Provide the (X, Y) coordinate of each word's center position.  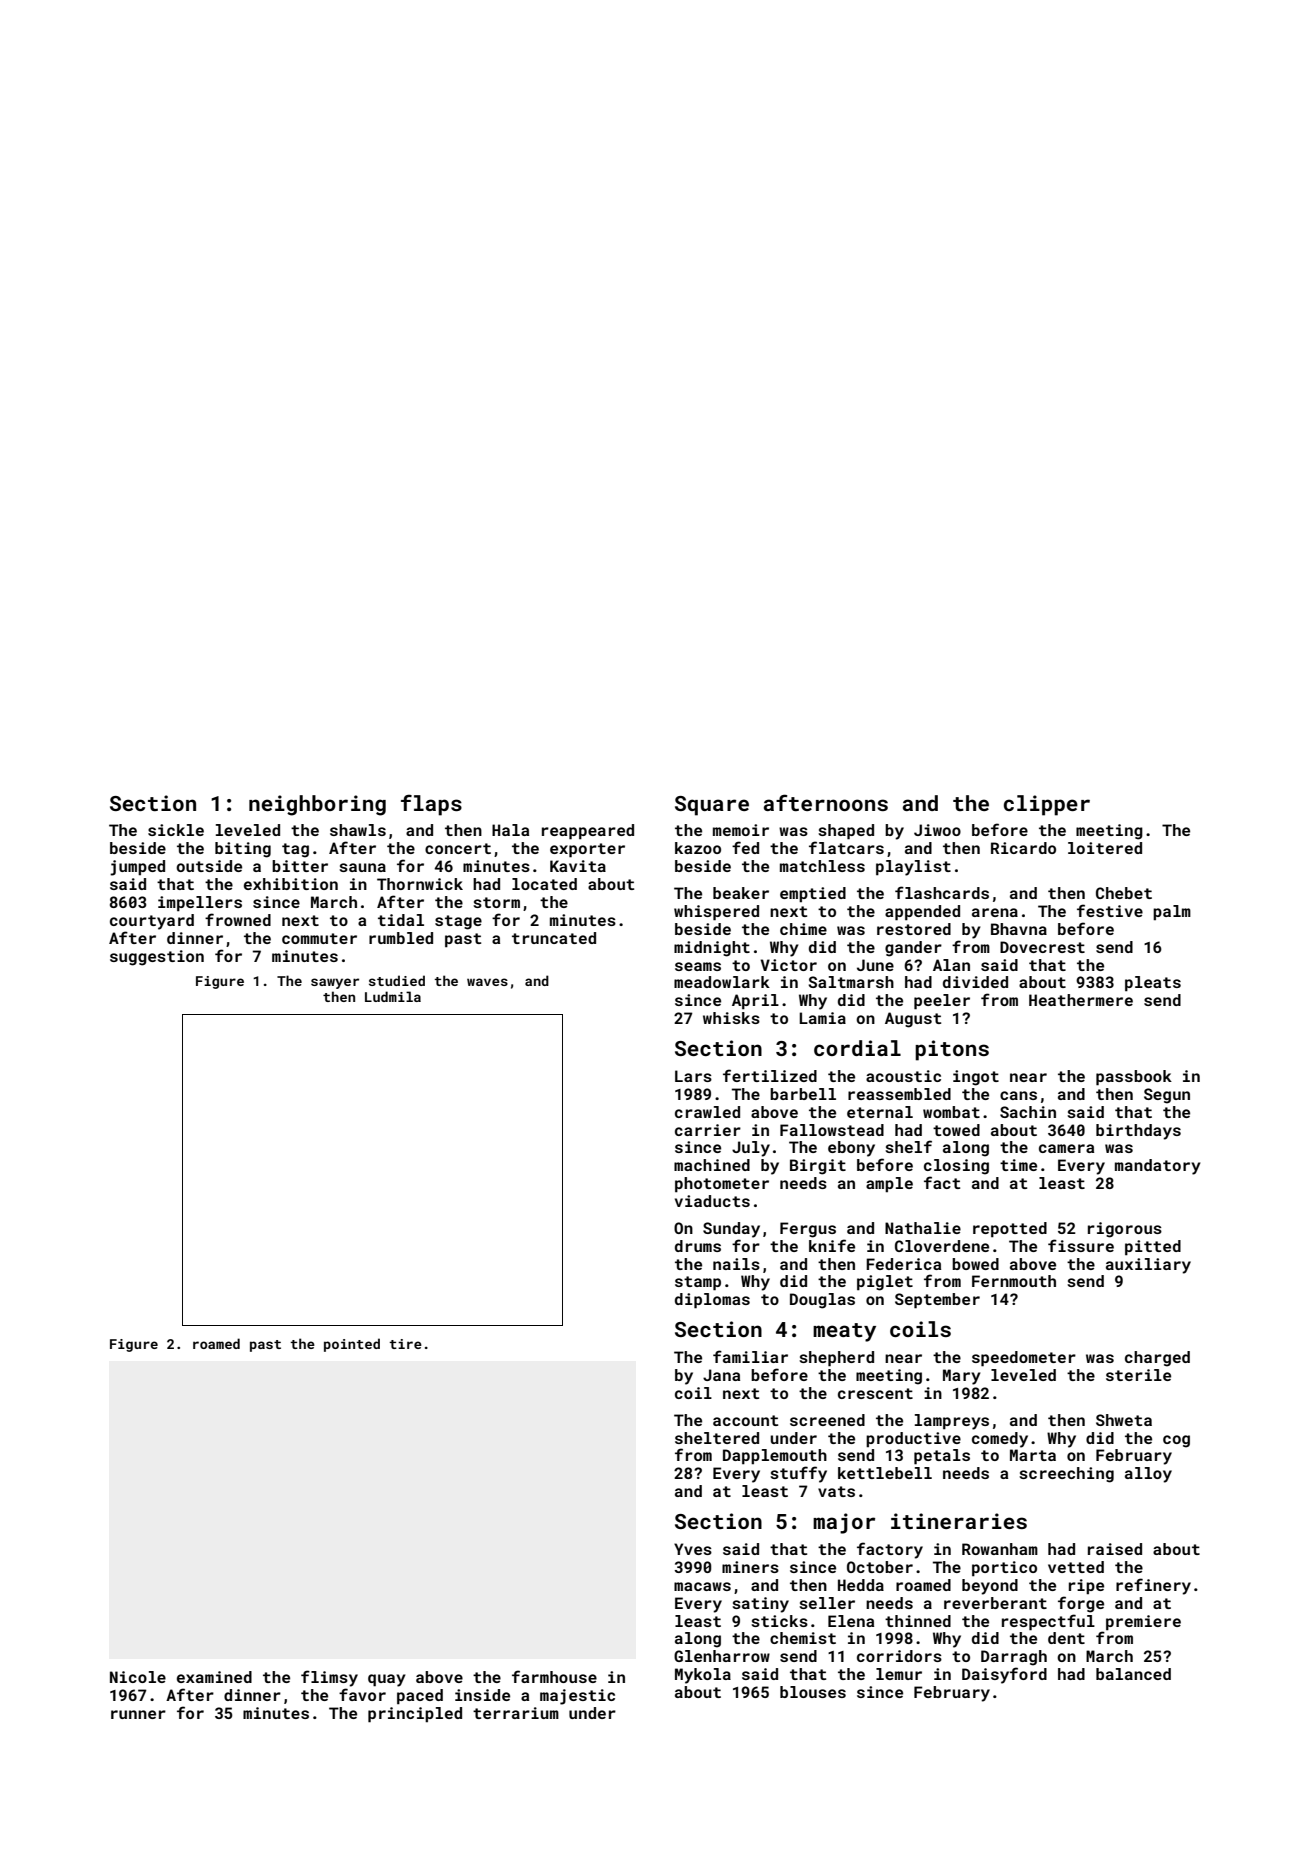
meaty (844, 1332)
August (913, 1020)
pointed (352, 1345)
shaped (846, 832)
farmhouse (554, 1676)
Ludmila (393, 996)
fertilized (770, 1075)
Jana (721, 1375)
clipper (1047, 805)
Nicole (138, 1677)
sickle (176, 830)
